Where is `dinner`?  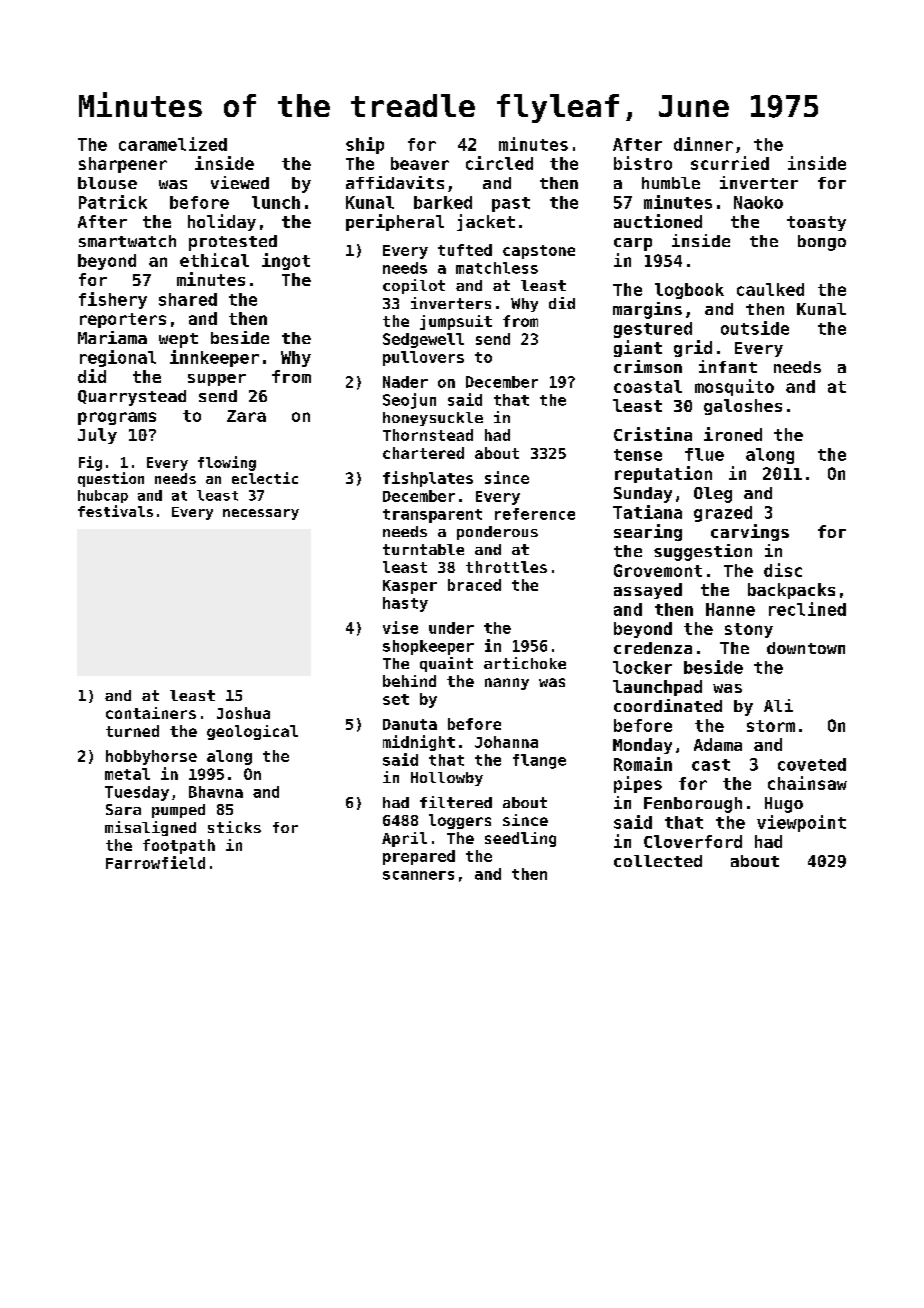 dinner is located at coordinates (703, 144).
